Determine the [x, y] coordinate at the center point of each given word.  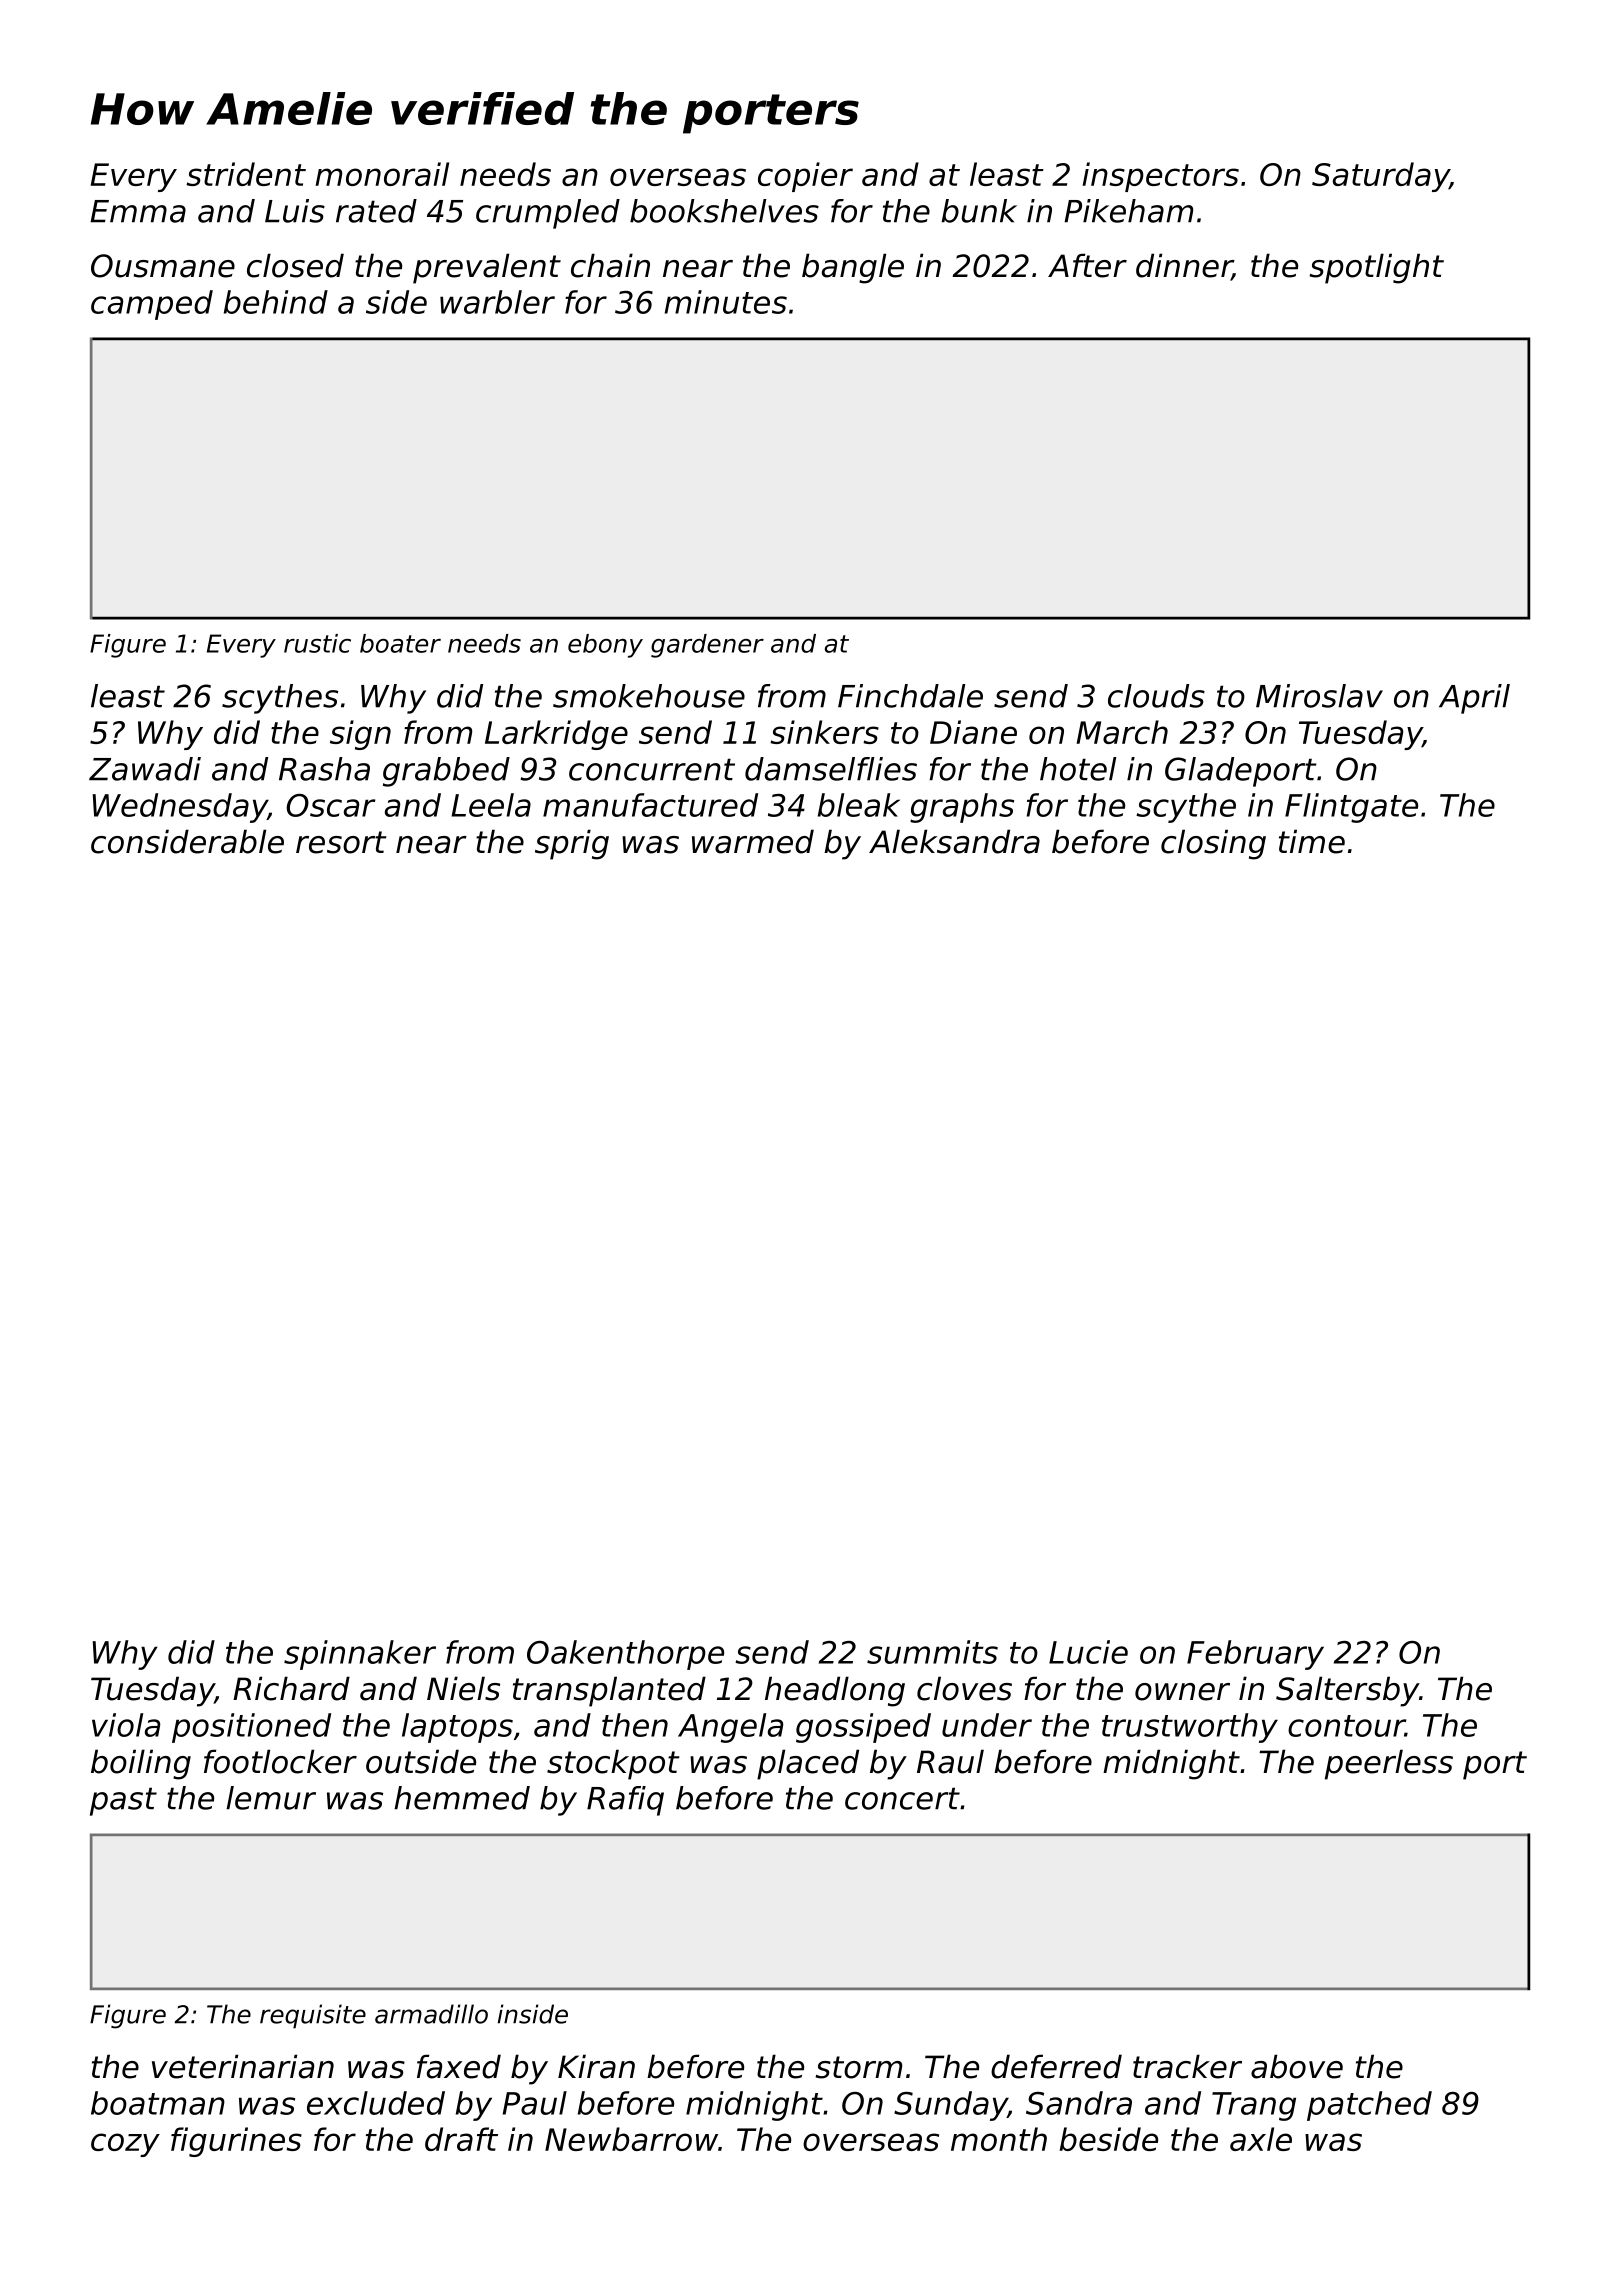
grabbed [446, 772]
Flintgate [1351, 808]
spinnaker [360, 1655]
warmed [753, 841]
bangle [853, 268]
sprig [572, 844]
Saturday [1381, 177]
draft [461, 2139]
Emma [138, 211]
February [1255, 1655]
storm [859, 2067]
